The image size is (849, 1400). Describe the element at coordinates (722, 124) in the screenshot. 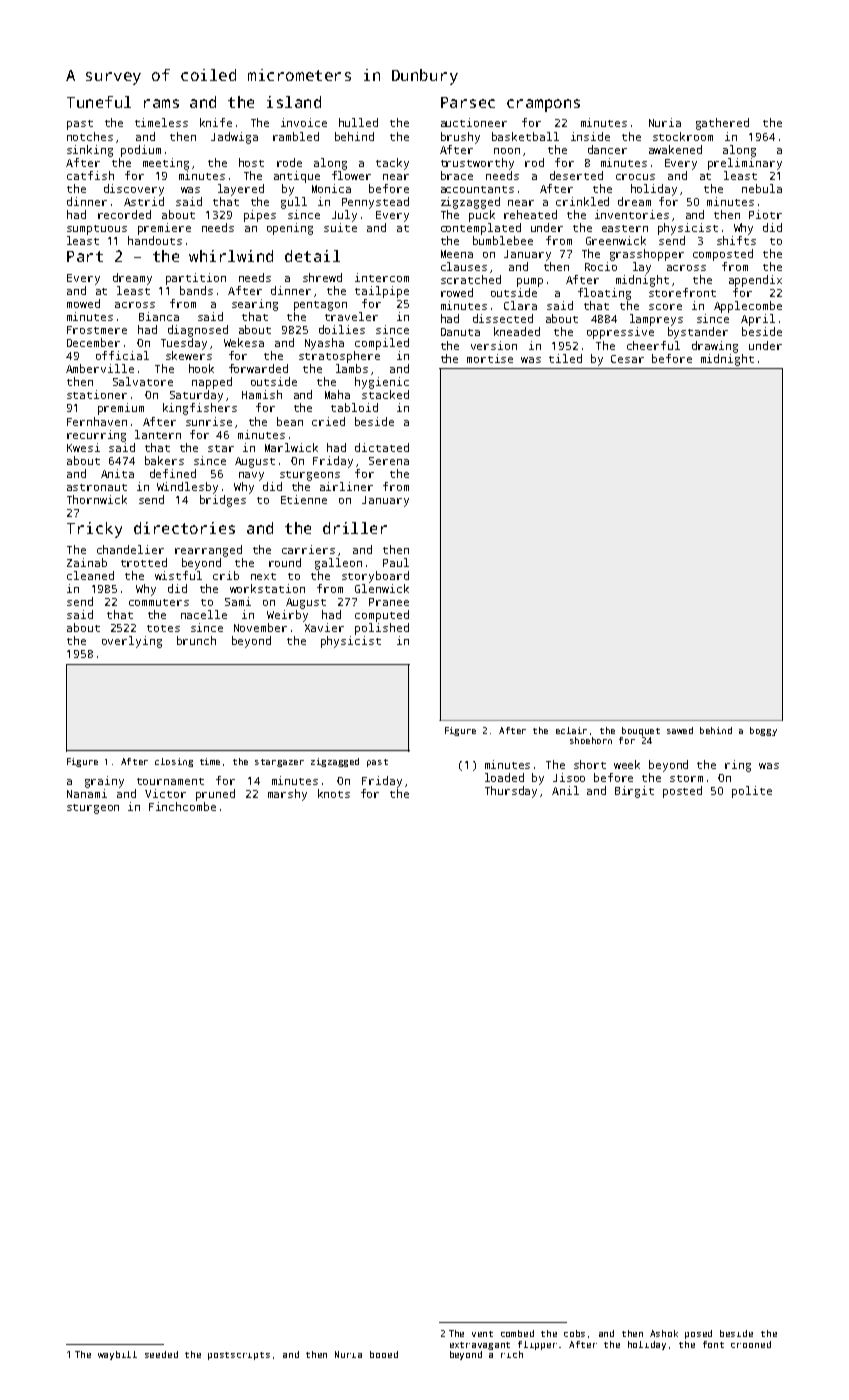

I see `gathered` at that location.
